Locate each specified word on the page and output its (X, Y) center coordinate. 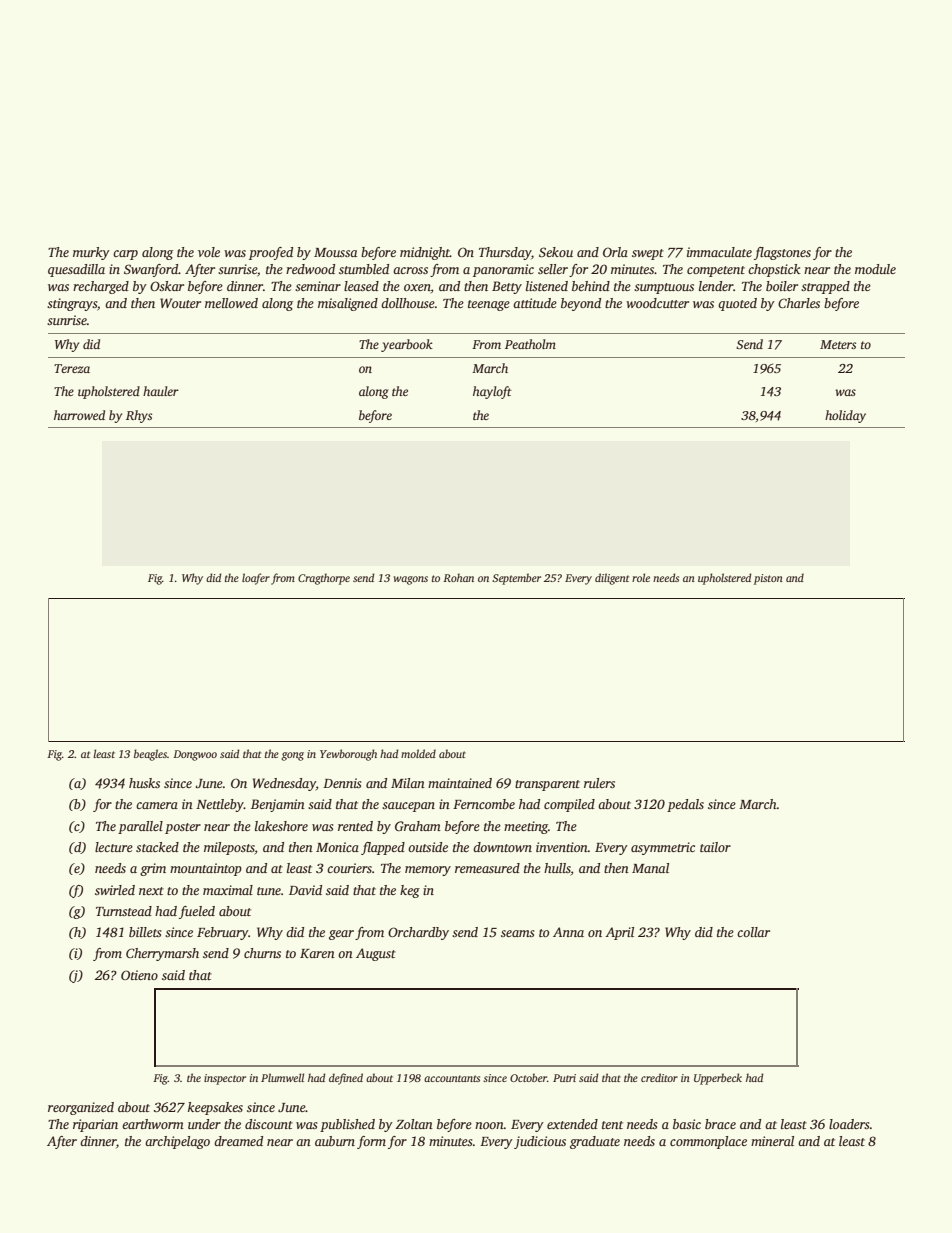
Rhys (139, 416)
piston (768, 579)
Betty (507, 287)
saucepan (408, 807)
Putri (564, 1078)
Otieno (139, 975)
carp (125, 255)
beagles (150, 755)
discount (269, 1124)
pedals (685, 805)
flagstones (782, 253)
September (516, 579)
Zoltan (414, 1124)
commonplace (708, 1142)
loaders (849, 1124)
